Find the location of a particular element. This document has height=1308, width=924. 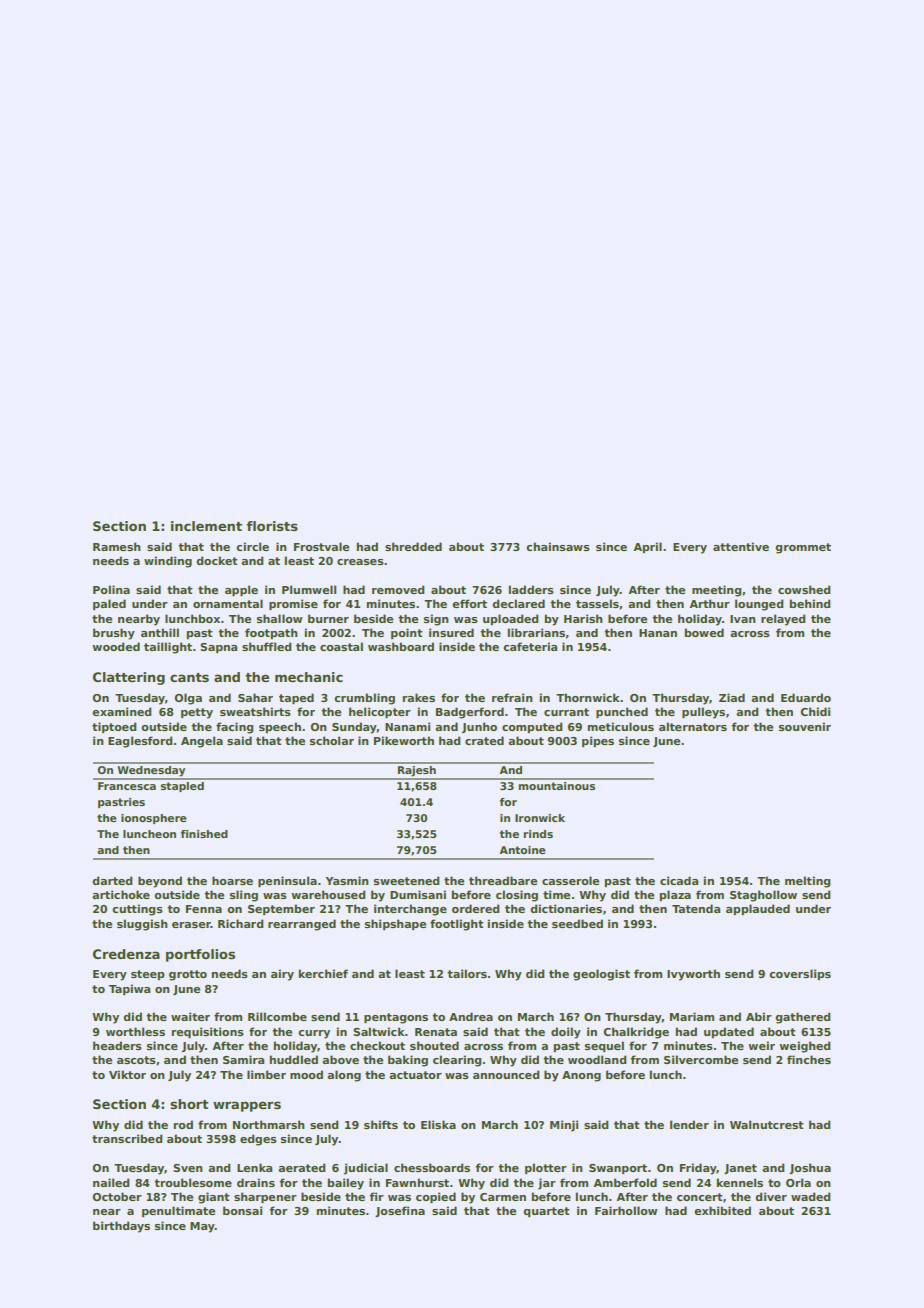

birthdays is located at coordinates (121, 1227).
